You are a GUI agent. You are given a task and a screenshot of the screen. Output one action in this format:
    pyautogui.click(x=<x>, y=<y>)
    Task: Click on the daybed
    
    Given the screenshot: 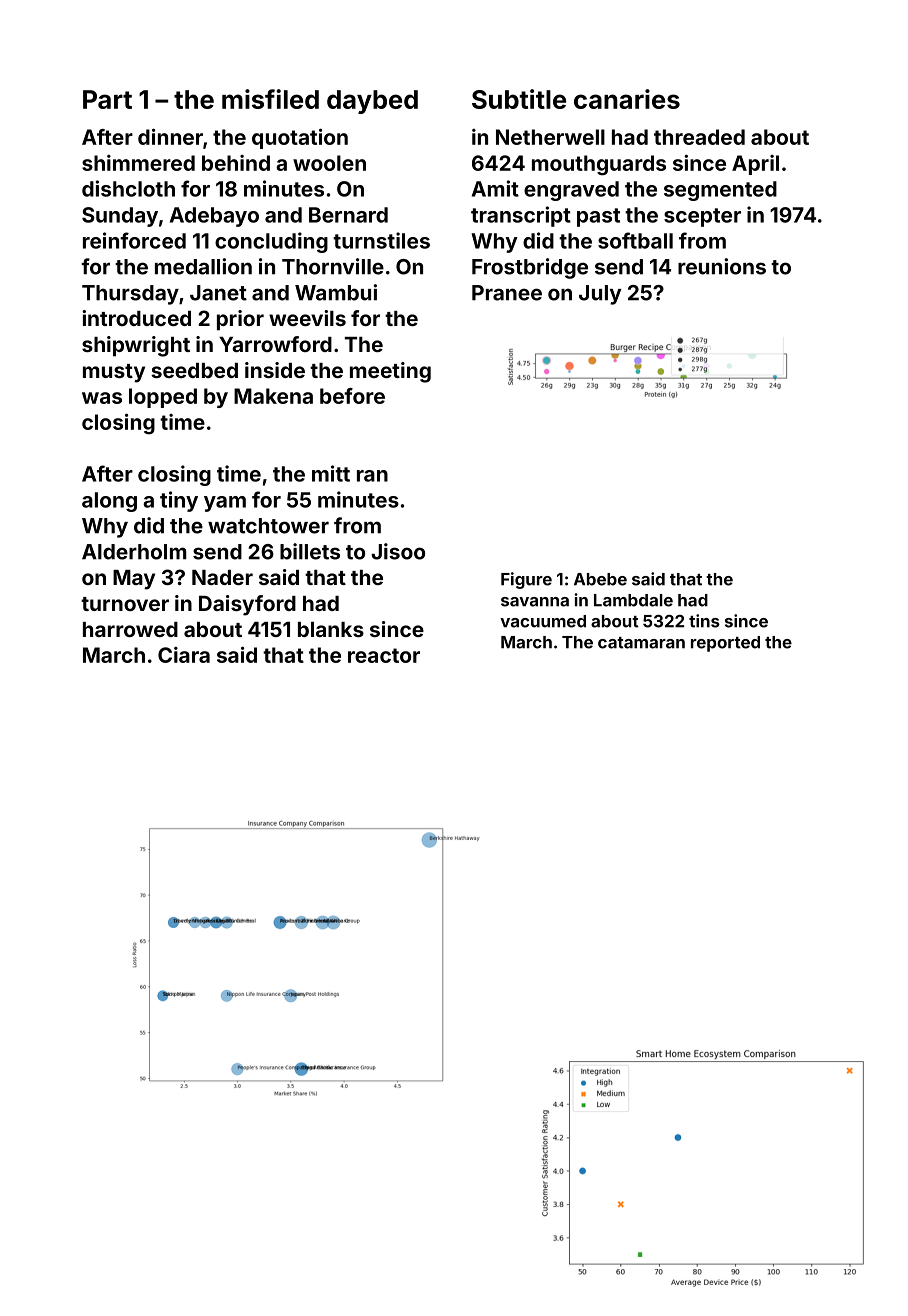 What is the action you would take?
    pyautogui.click(x=372, y=102)
